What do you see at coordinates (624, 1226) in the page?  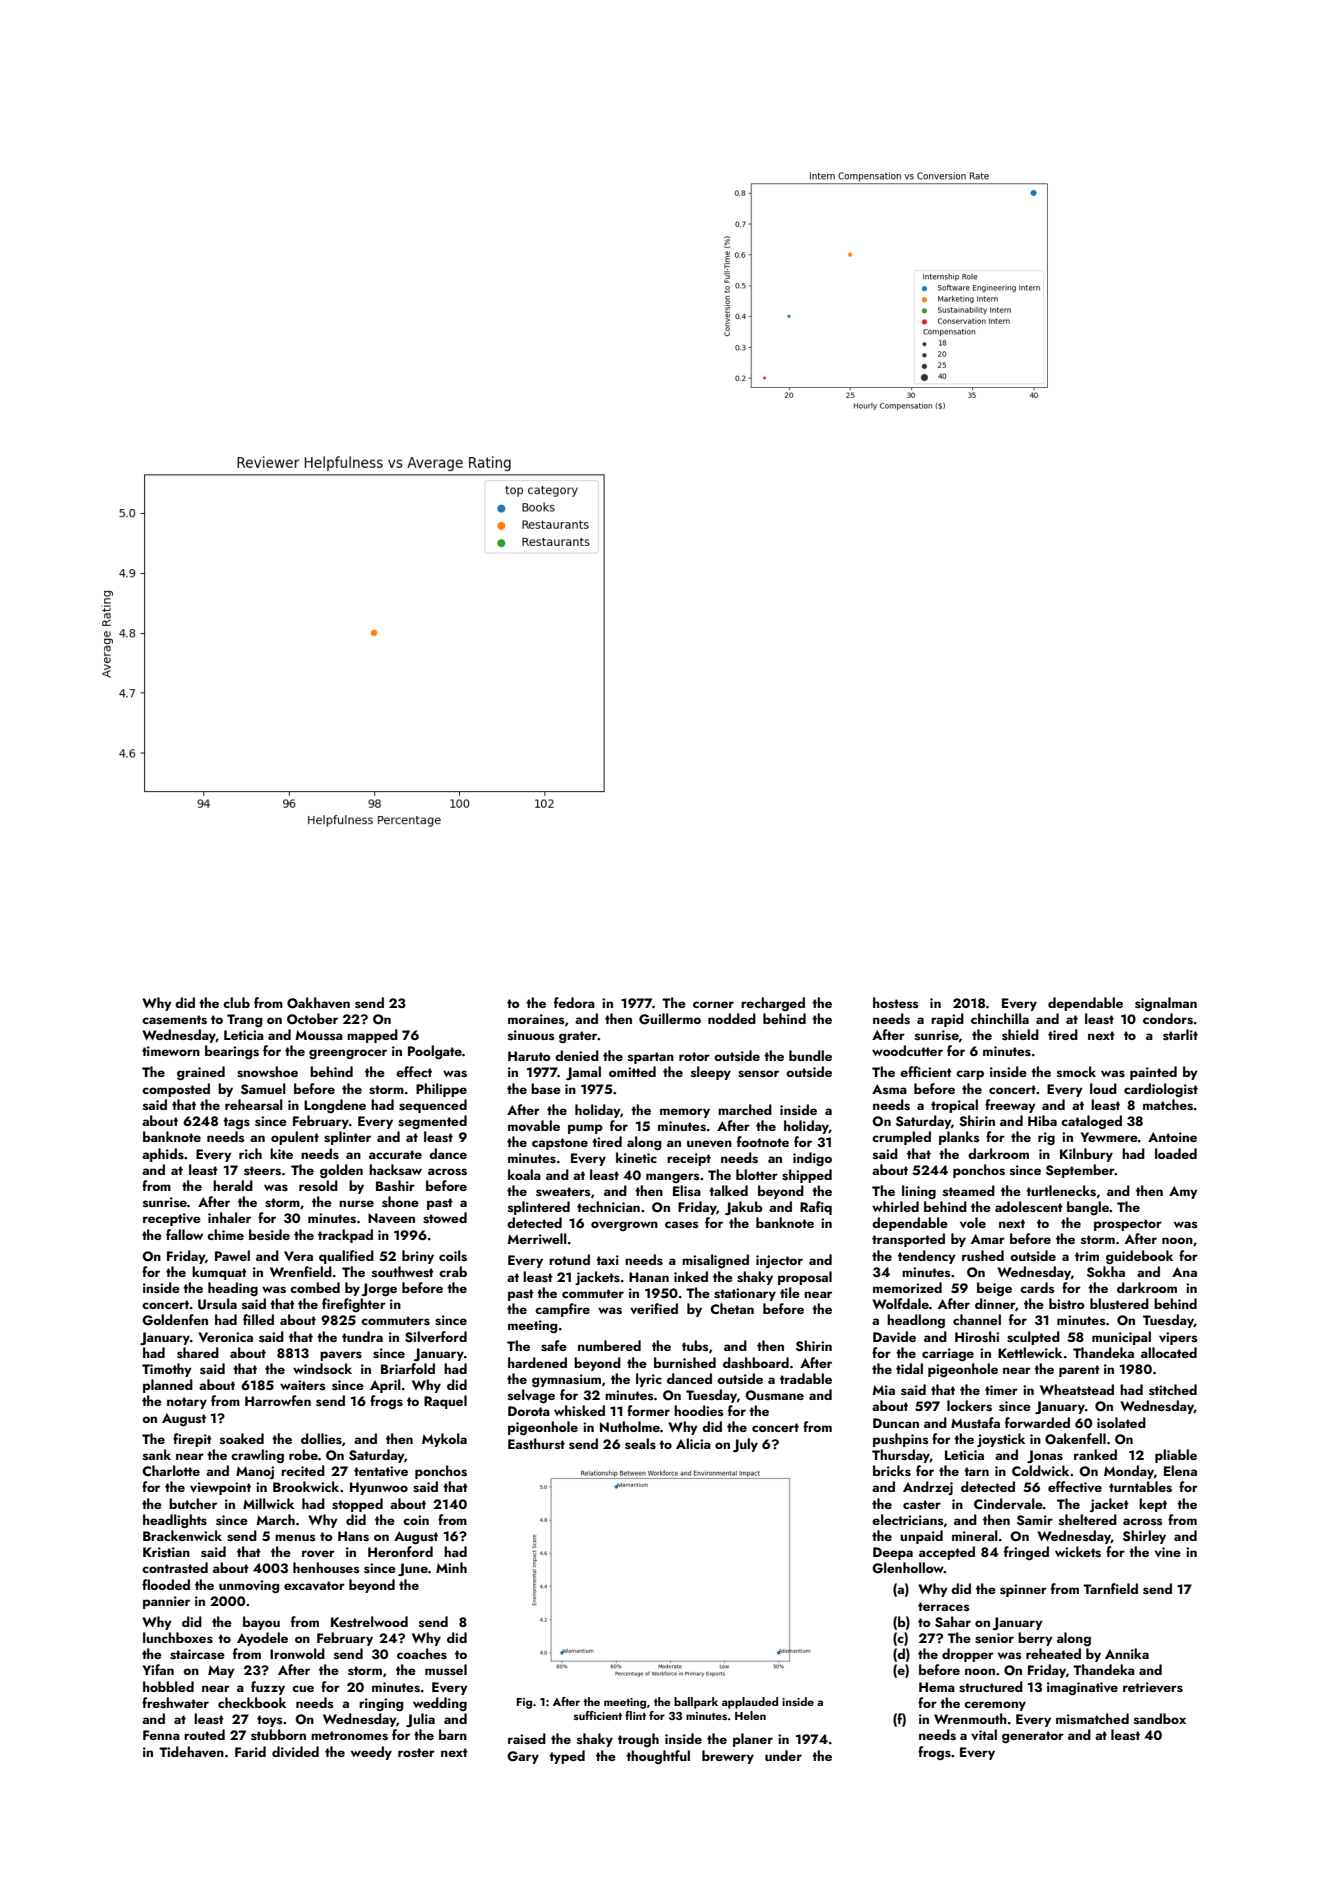 I see `overgrown` at bounding box center [624, 1226].
